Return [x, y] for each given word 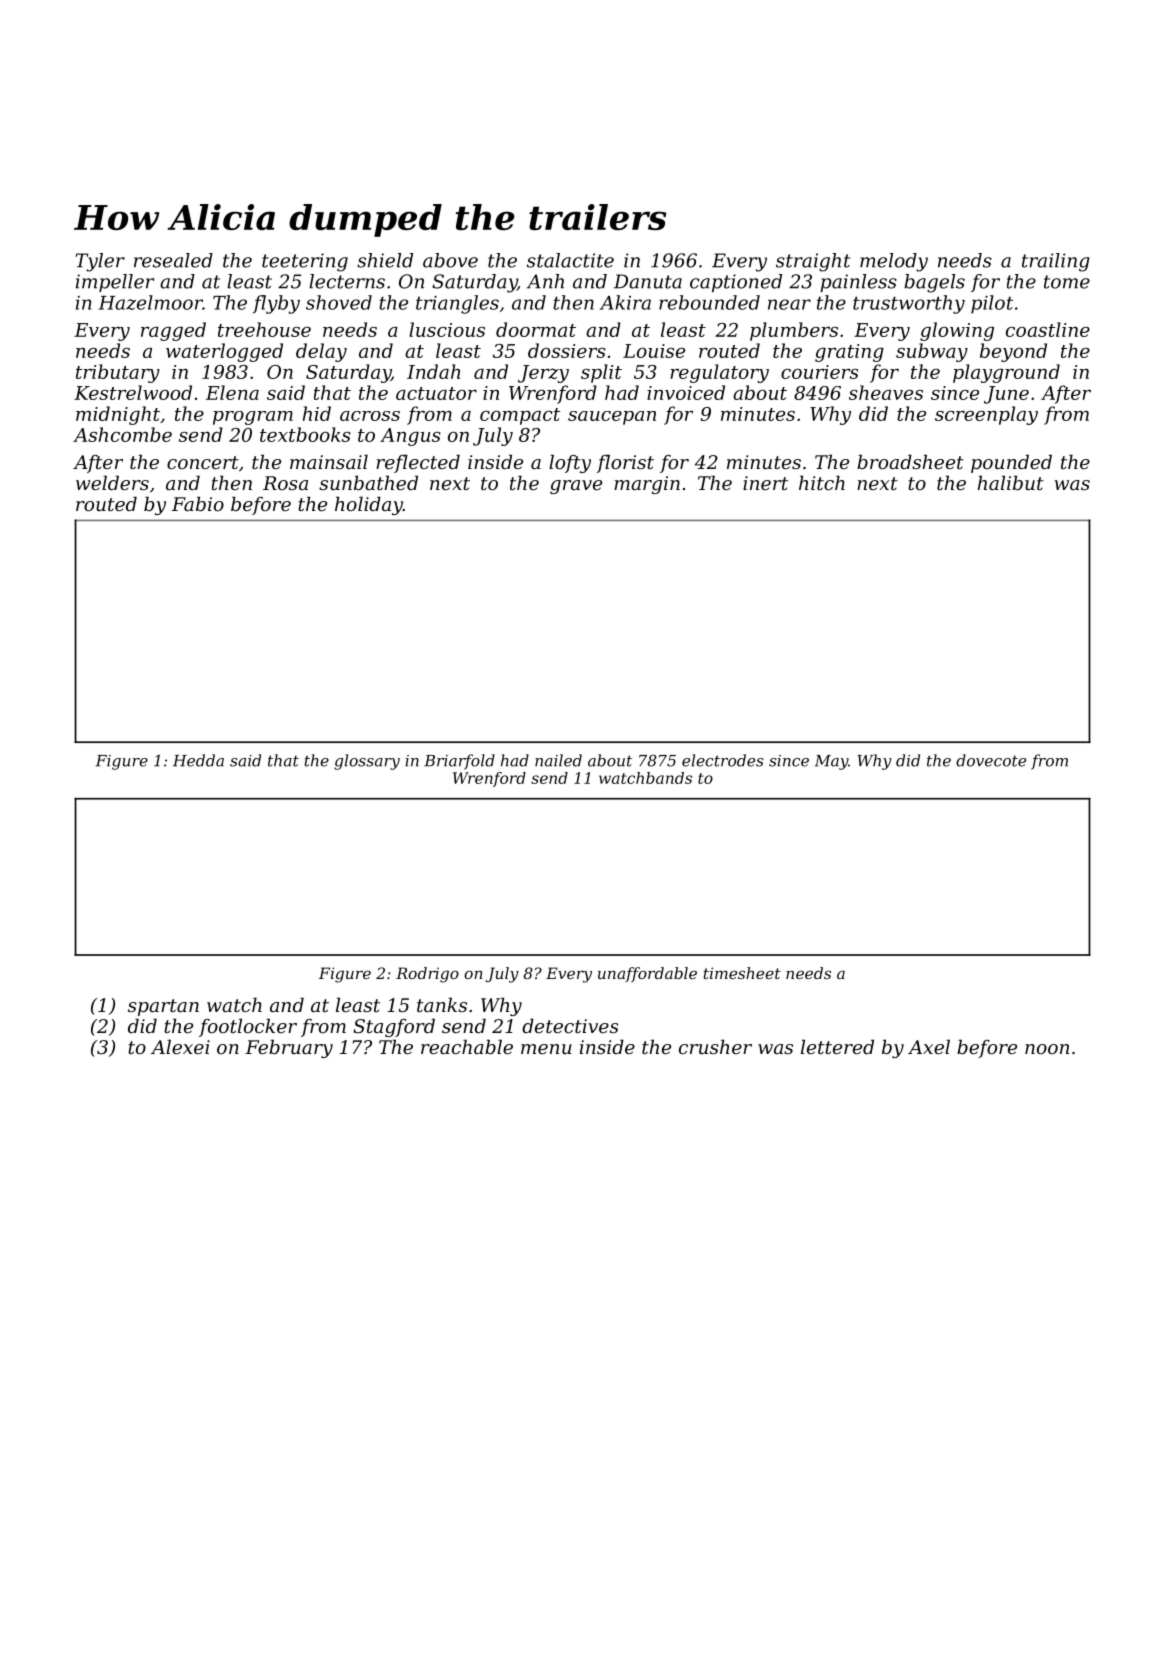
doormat [536, 329]
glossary [367, 762]
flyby [276, 304]
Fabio [198, 503]
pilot [992, 304]
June [1006, 395]
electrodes [723, 760]
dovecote [991, 760]
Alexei [180, 1046]
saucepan [612, 418]
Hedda [198, 760]
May [831, 762]
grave [576, 487]
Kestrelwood [133, 392]
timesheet [742, 973]
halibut [1011, 482]
